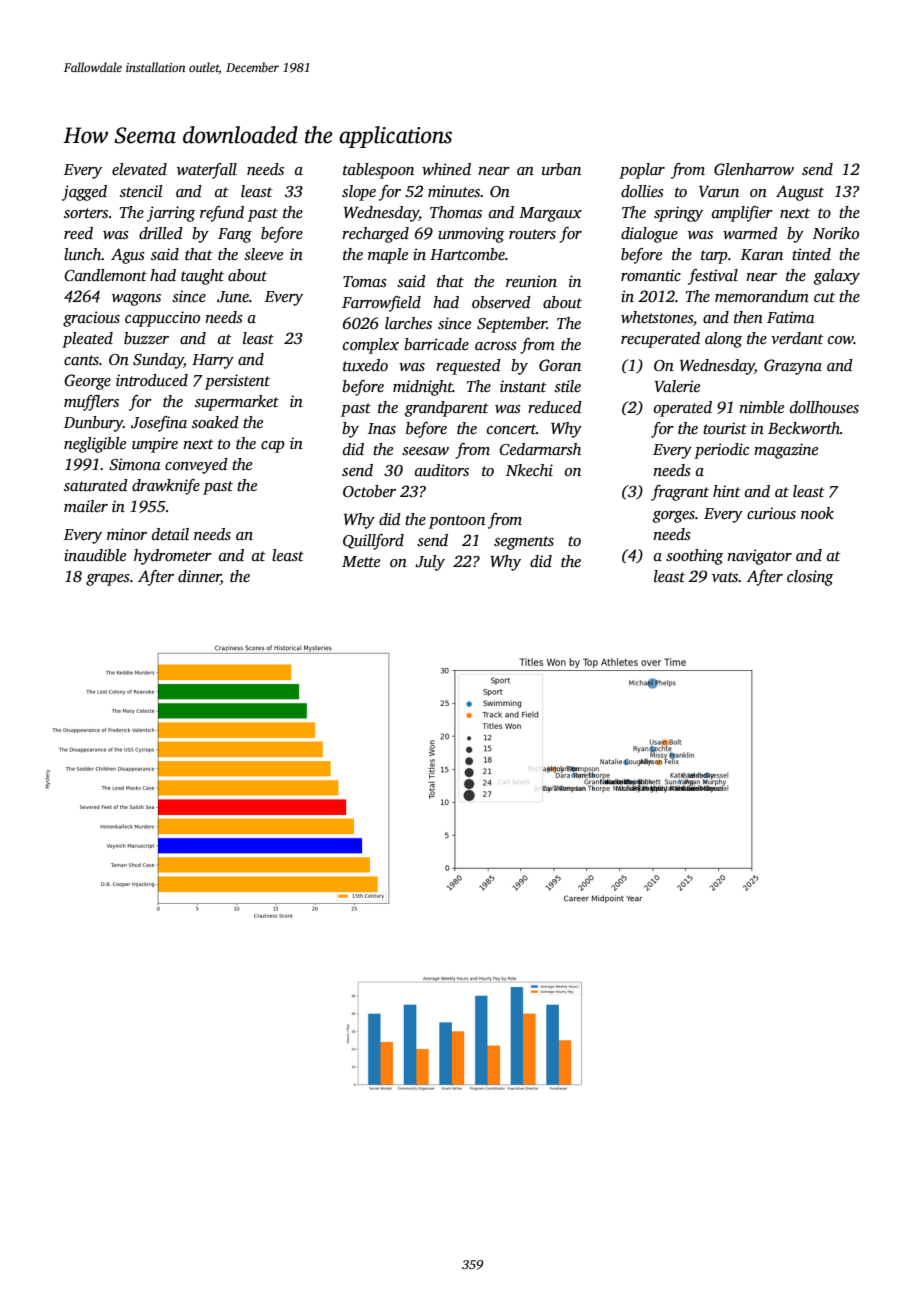  Describe the element at coordinates (561, 169) in the screenshot. I see `urban` at that location.
